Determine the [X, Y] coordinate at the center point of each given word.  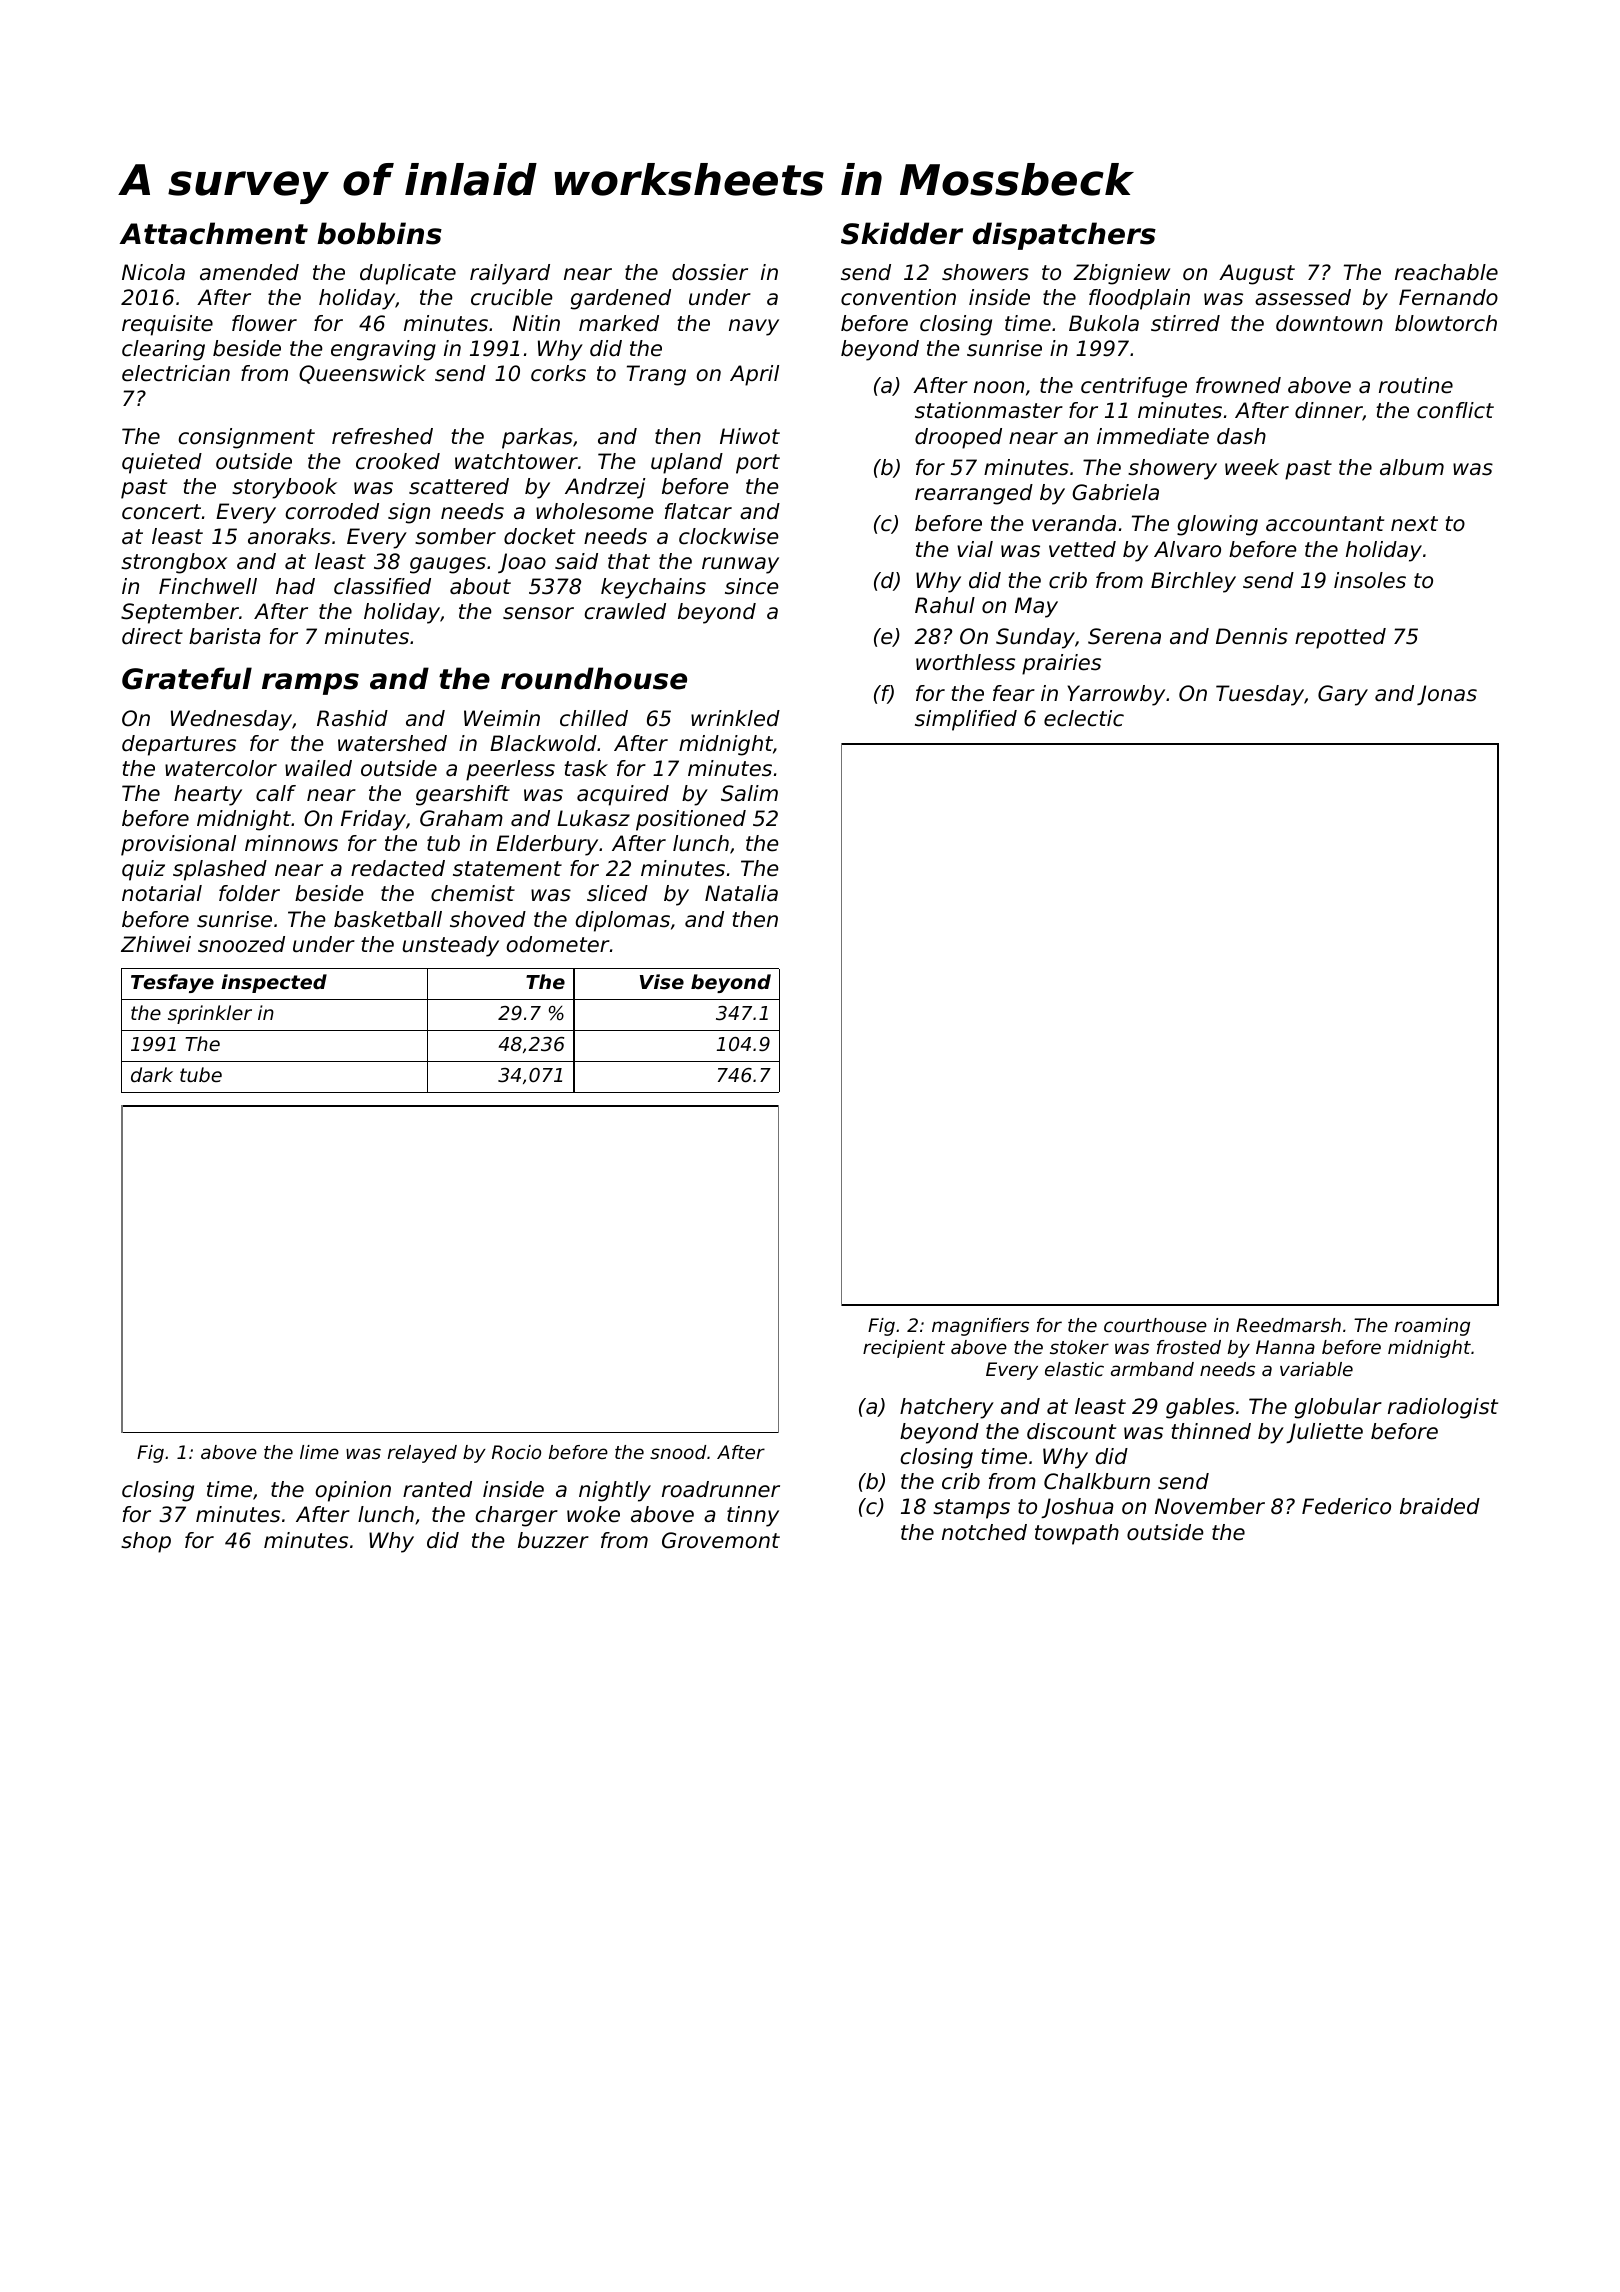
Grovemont [721, 1540]
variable [1316, 1369]
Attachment [213, 233]
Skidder [902, 233]
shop [146, 1542]
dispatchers [1064, 236]
